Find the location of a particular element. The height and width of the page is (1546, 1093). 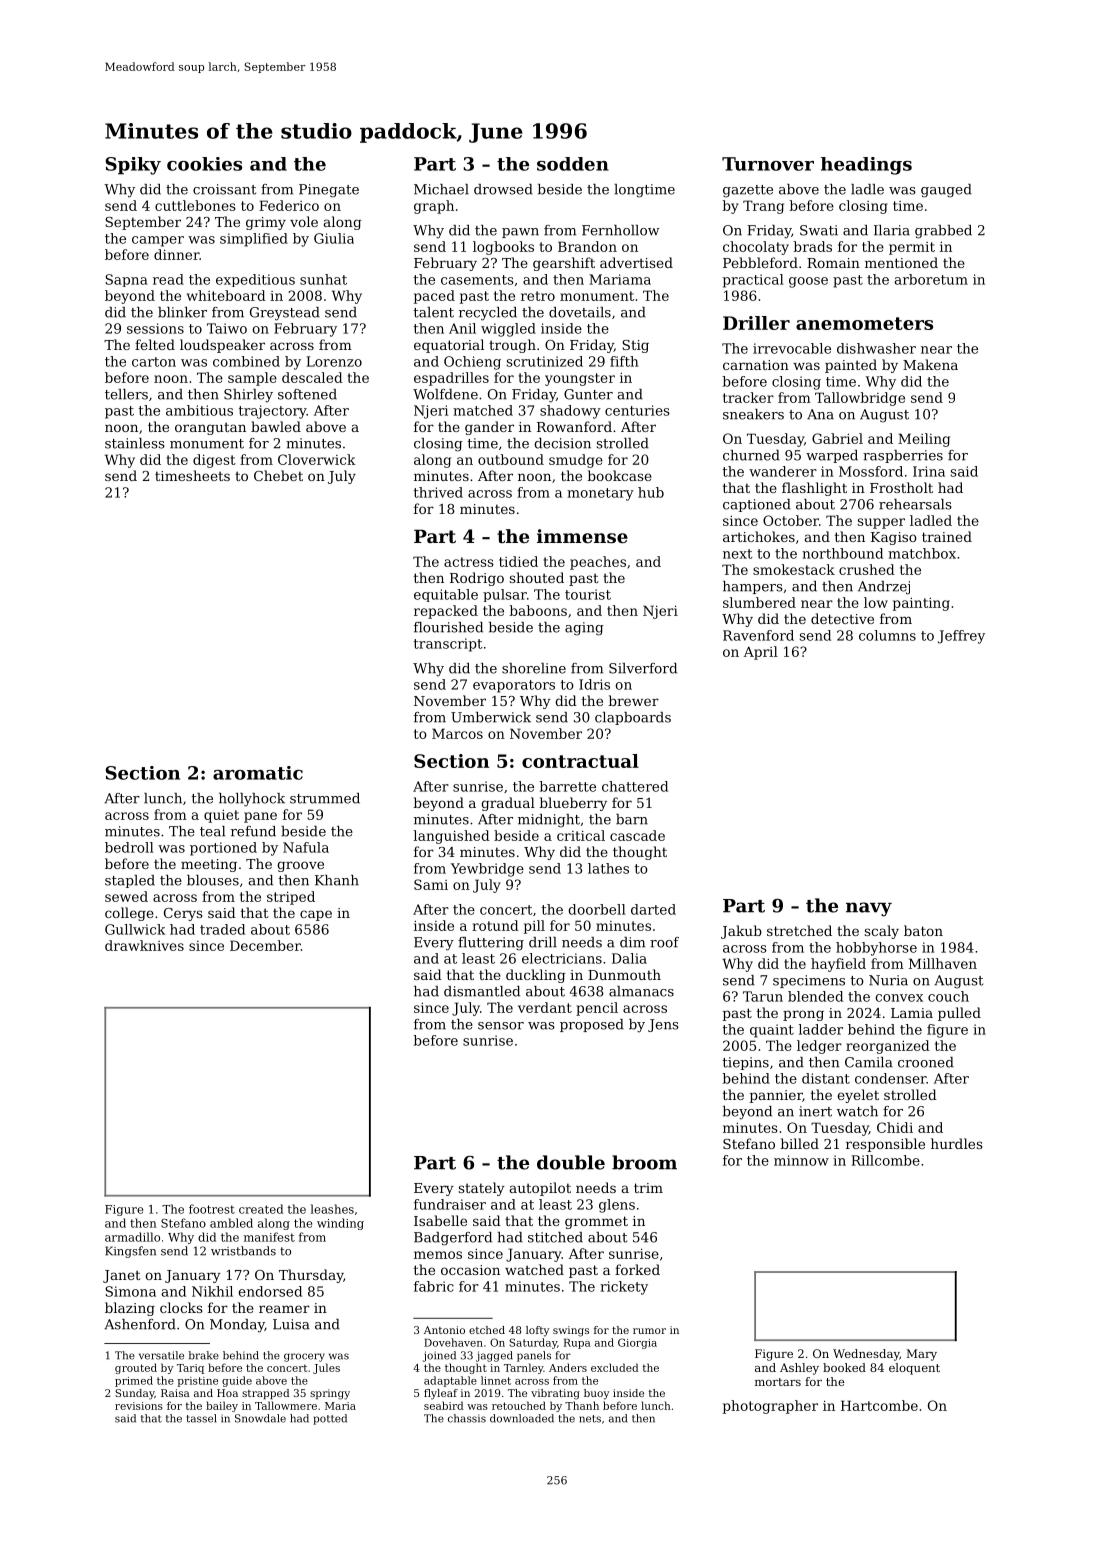

sodden is located at coordinates (573, 164).
